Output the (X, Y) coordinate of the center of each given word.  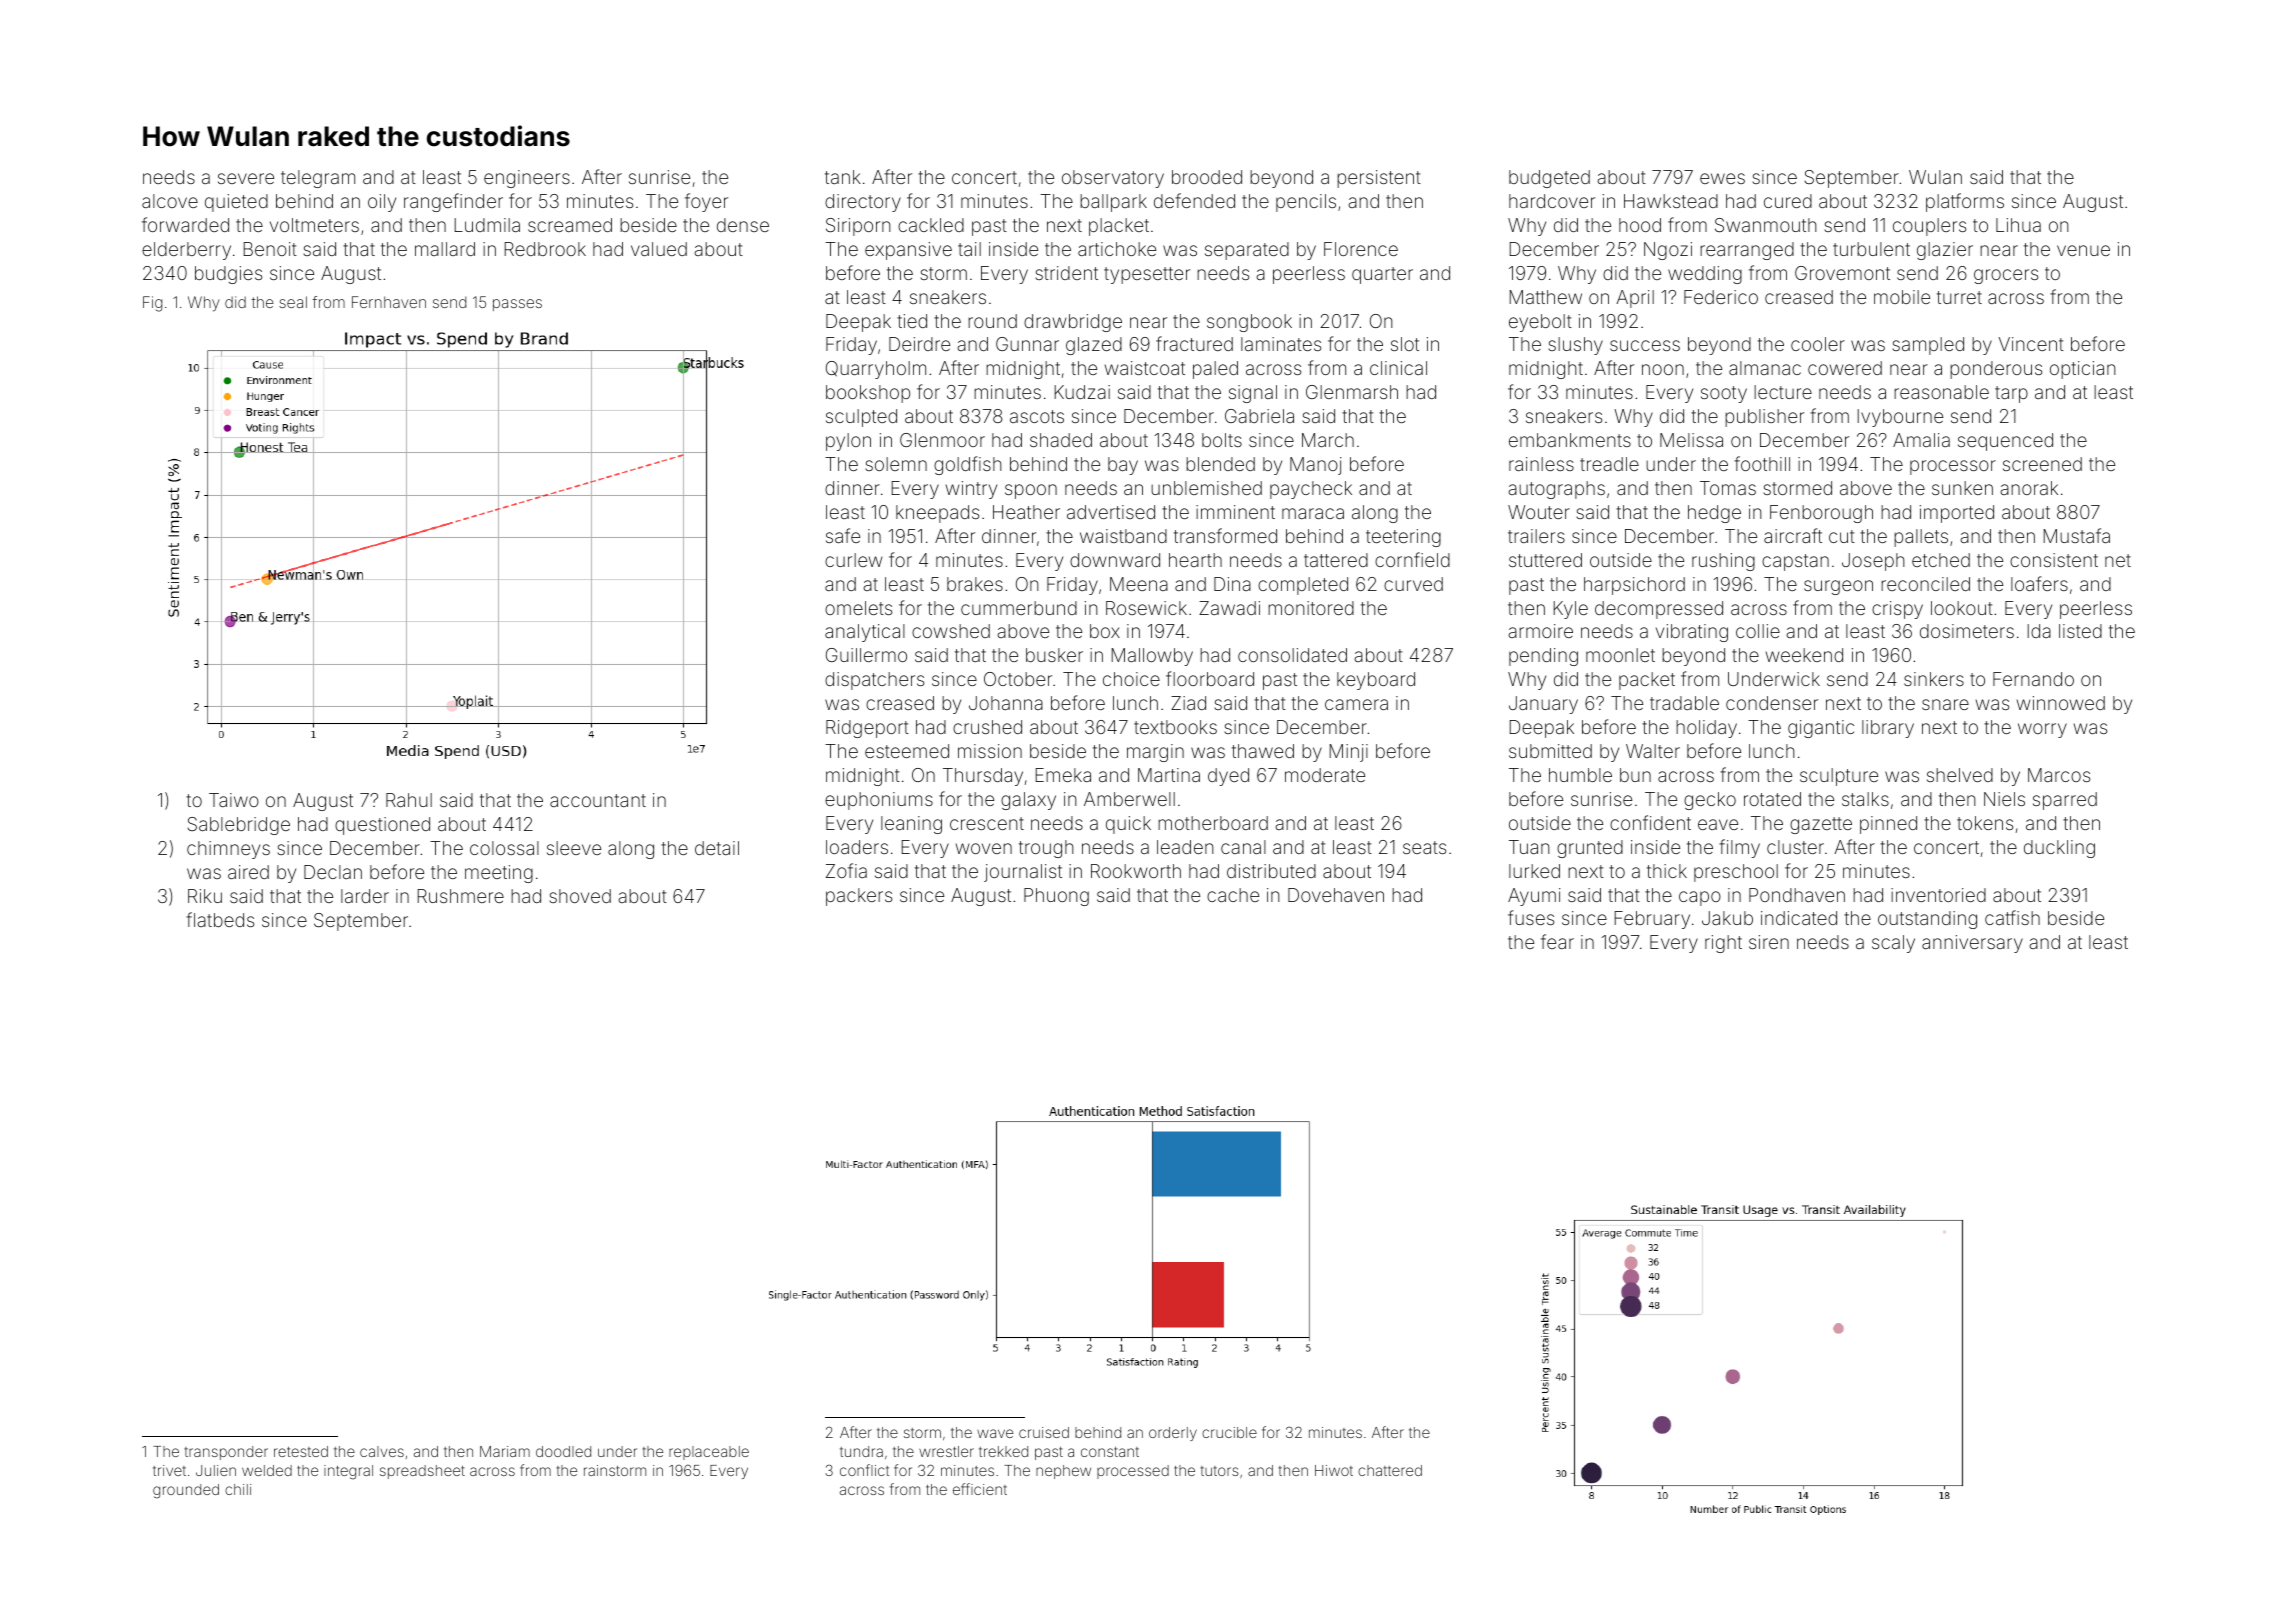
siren (1769, 942)
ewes (1722, 178)
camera (1356, 704)
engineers (527, 179)
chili (238, 1489)
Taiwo (234, 800)
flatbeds (220, 919)
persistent (1379, 179)
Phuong (1056, 897)
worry (2042, 730)
